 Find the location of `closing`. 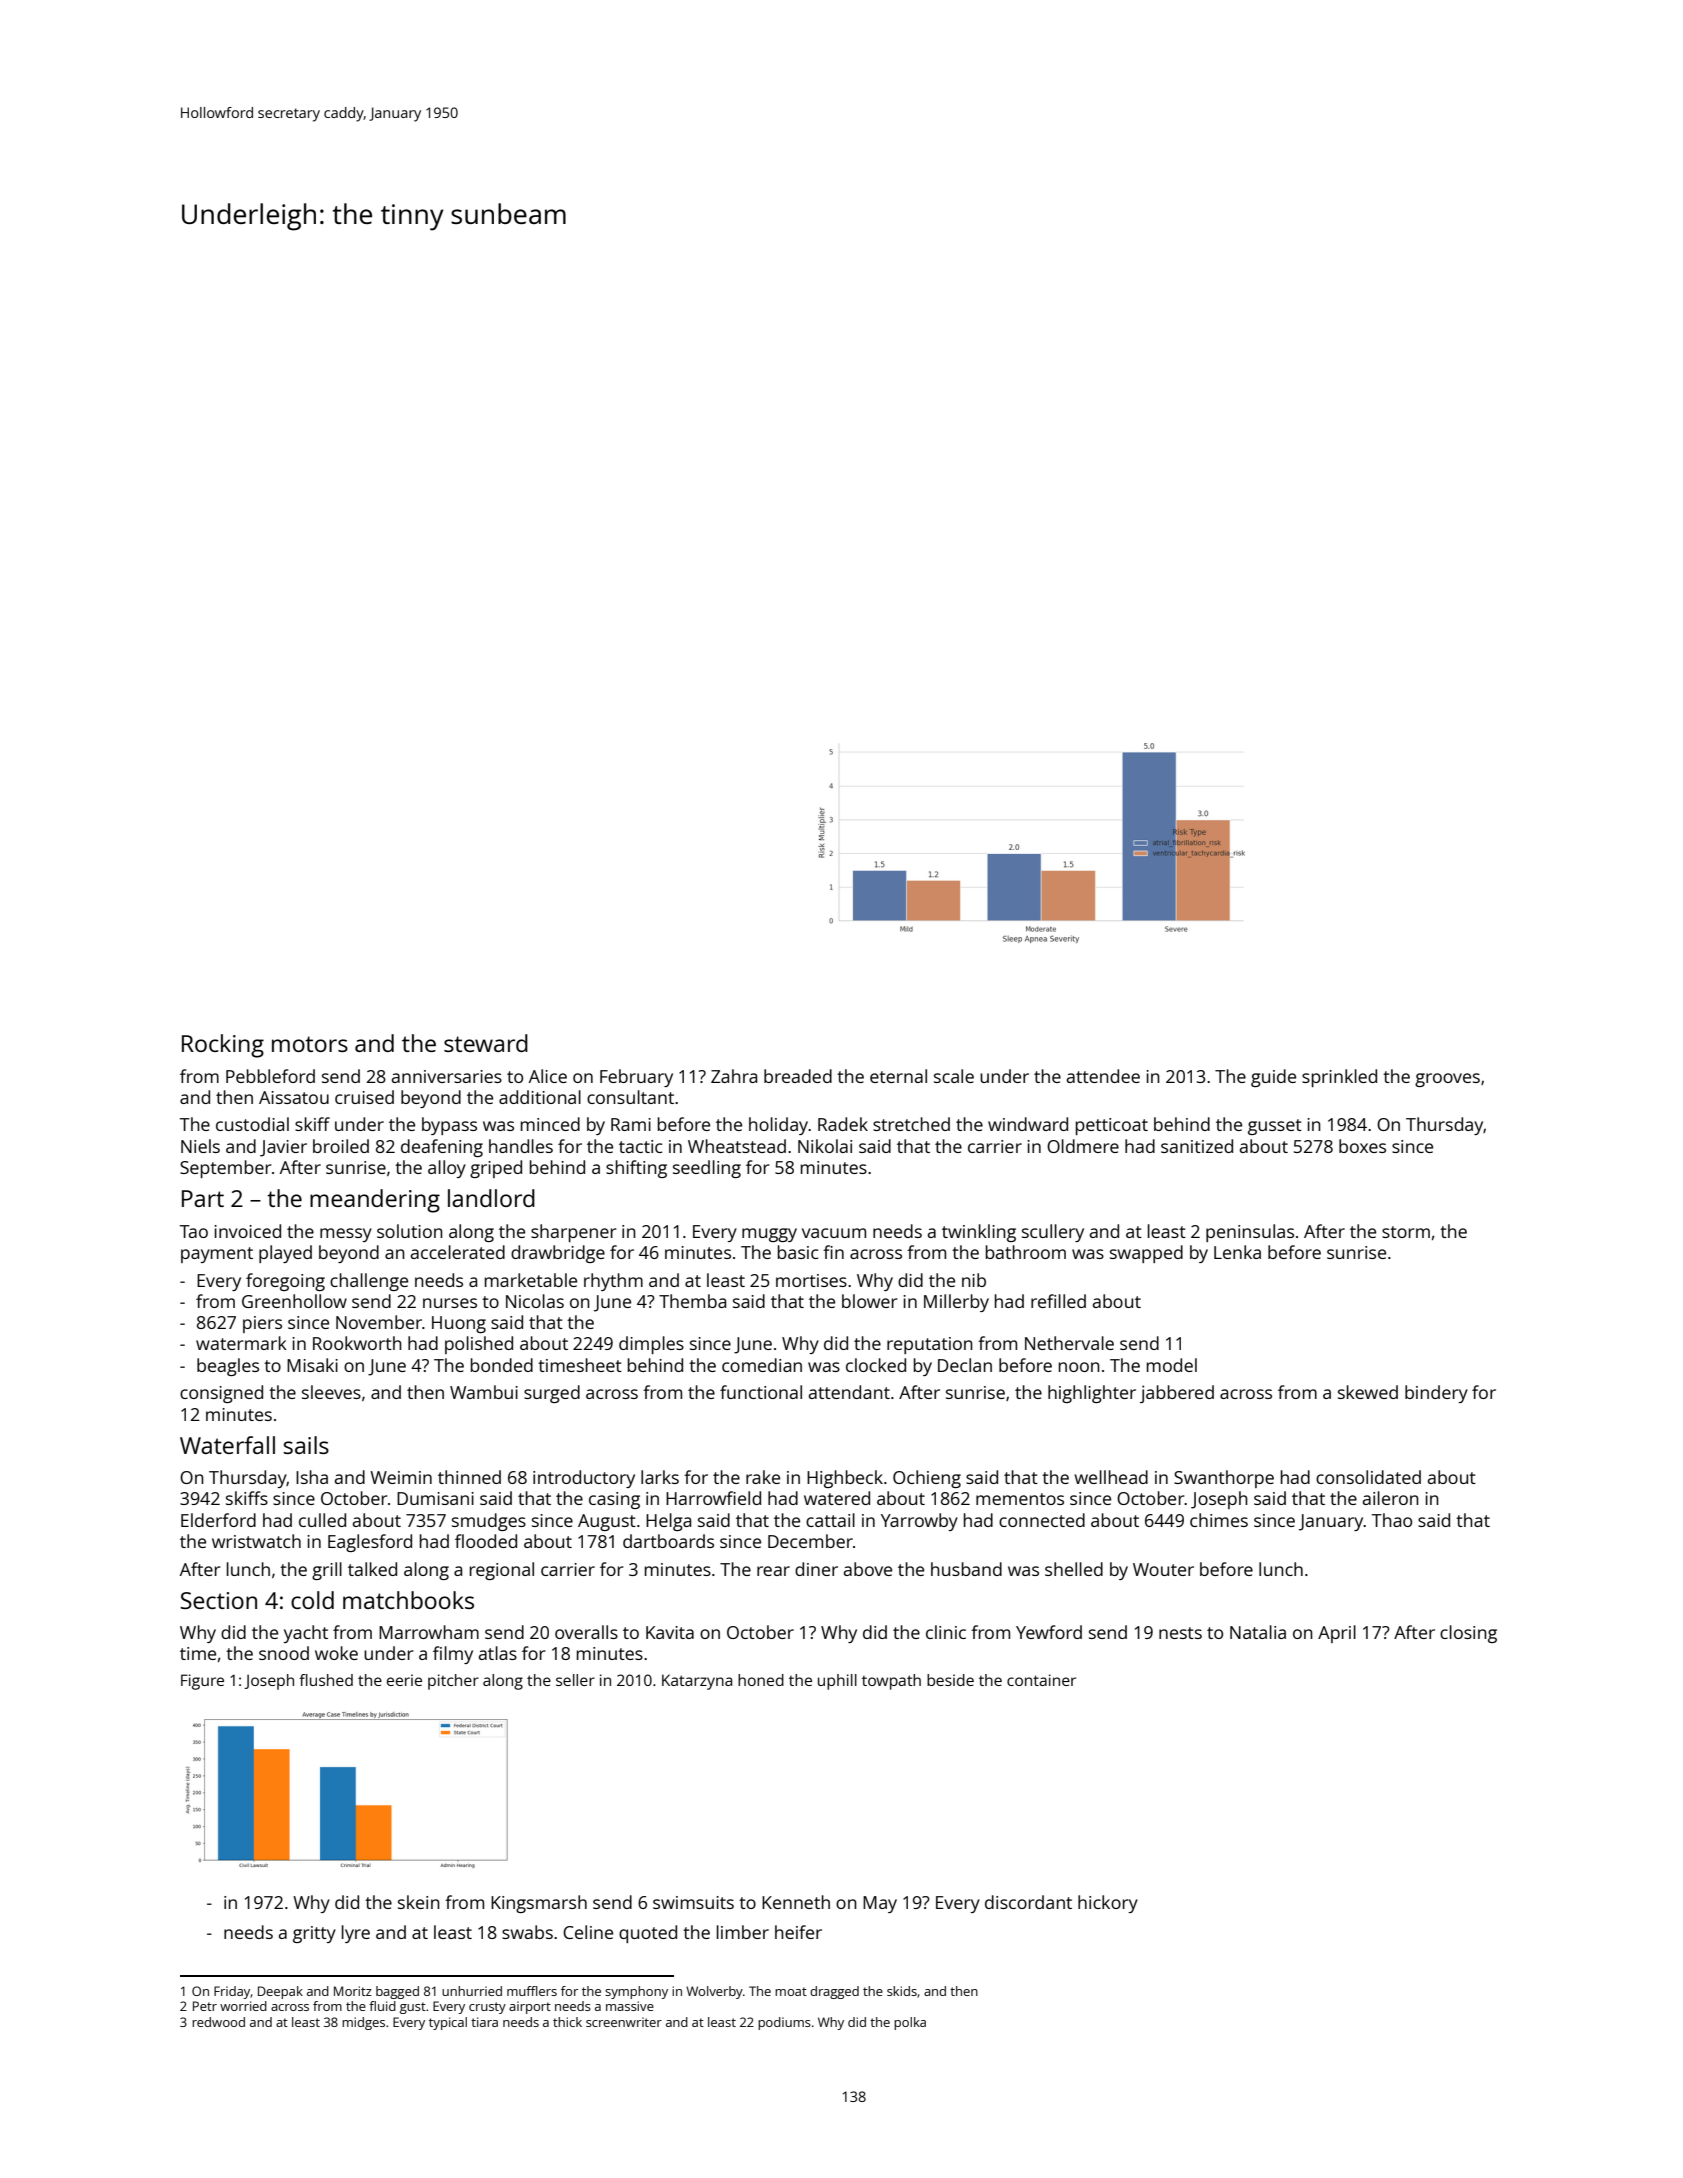

closing is located at coordinates (1468, 1634).
